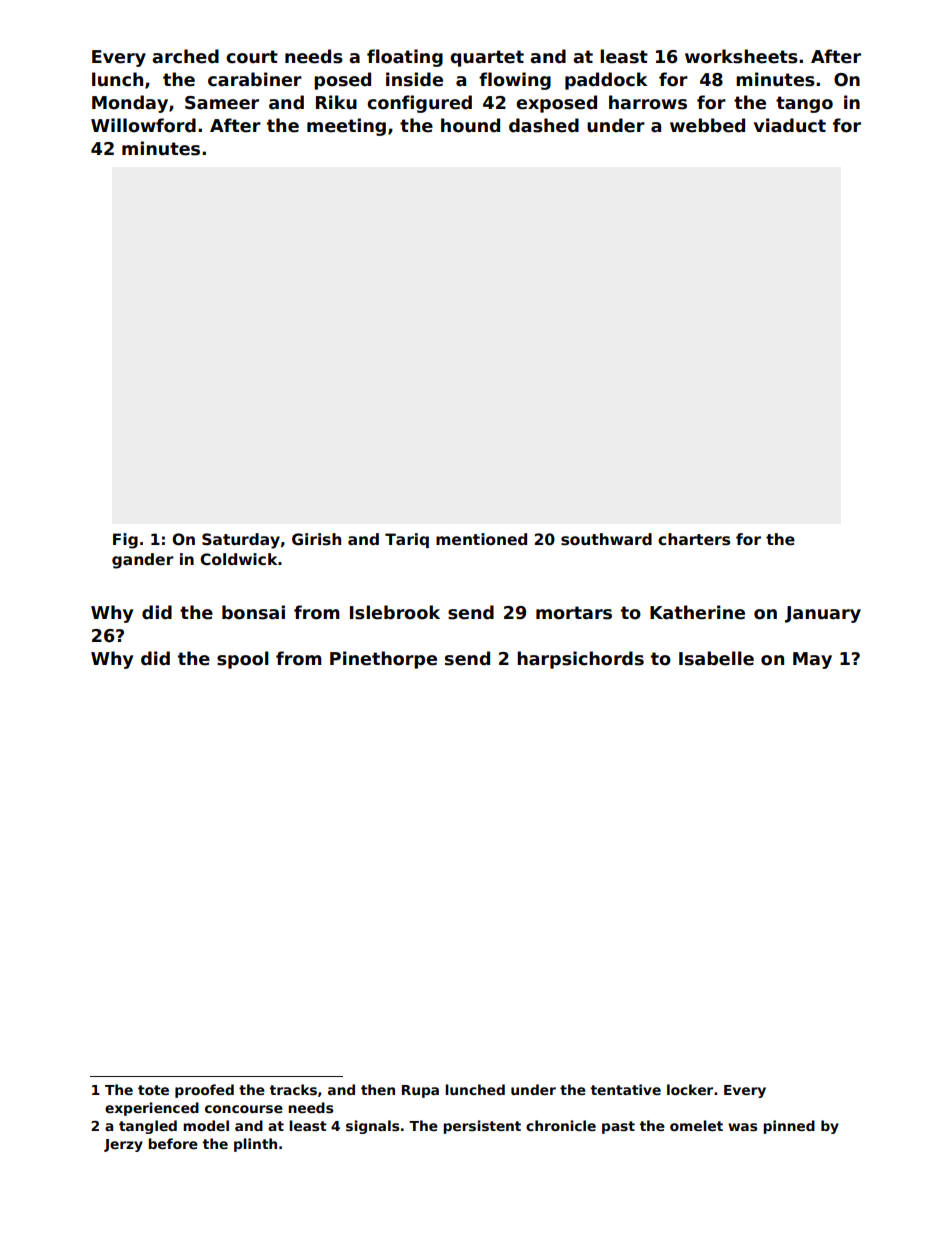  I want to click on quartet, so click(487, 58).
